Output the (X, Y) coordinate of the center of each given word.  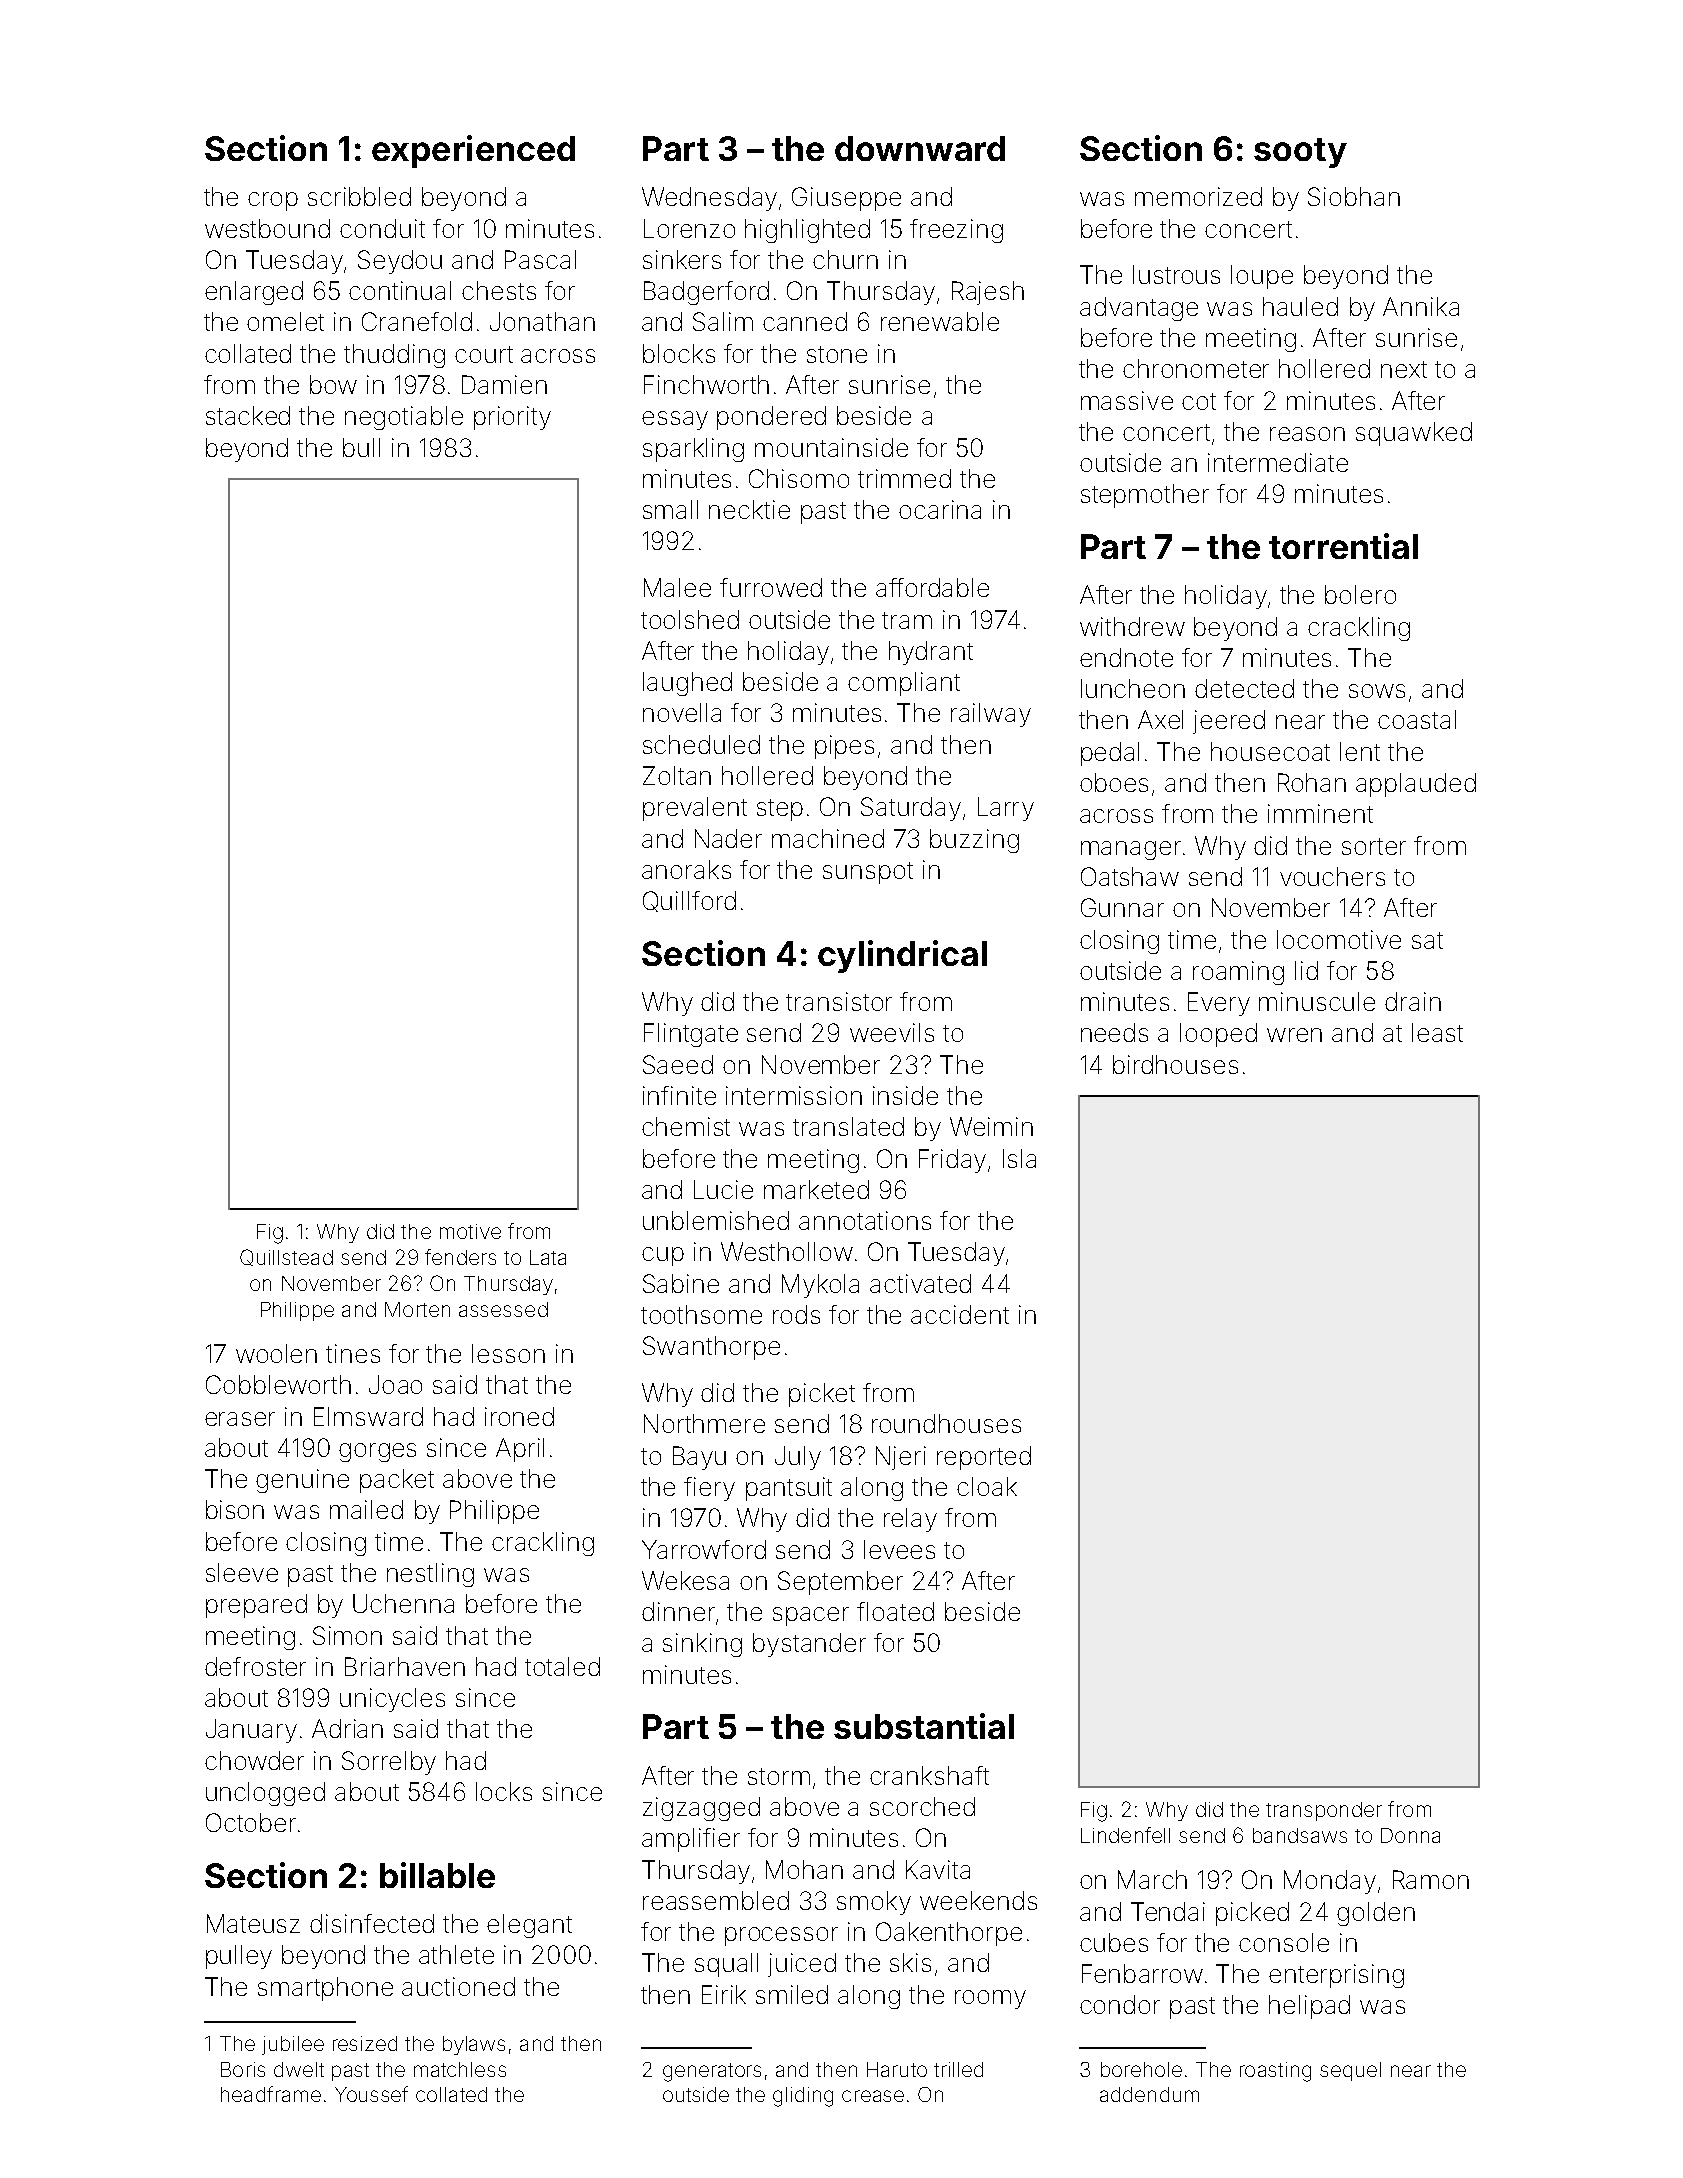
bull (361, 447)
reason (1307, 434)
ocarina (940, 509)
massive (1127, 400)
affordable (932, 587)
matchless (460, 2069)
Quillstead (286, 1257)
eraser (240, 1419)
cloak (987, 1486)
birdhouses (1175, 1064)
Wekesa (685, 1580)
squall (726, 1965)
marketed (816, 1189)
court (484, 354)
